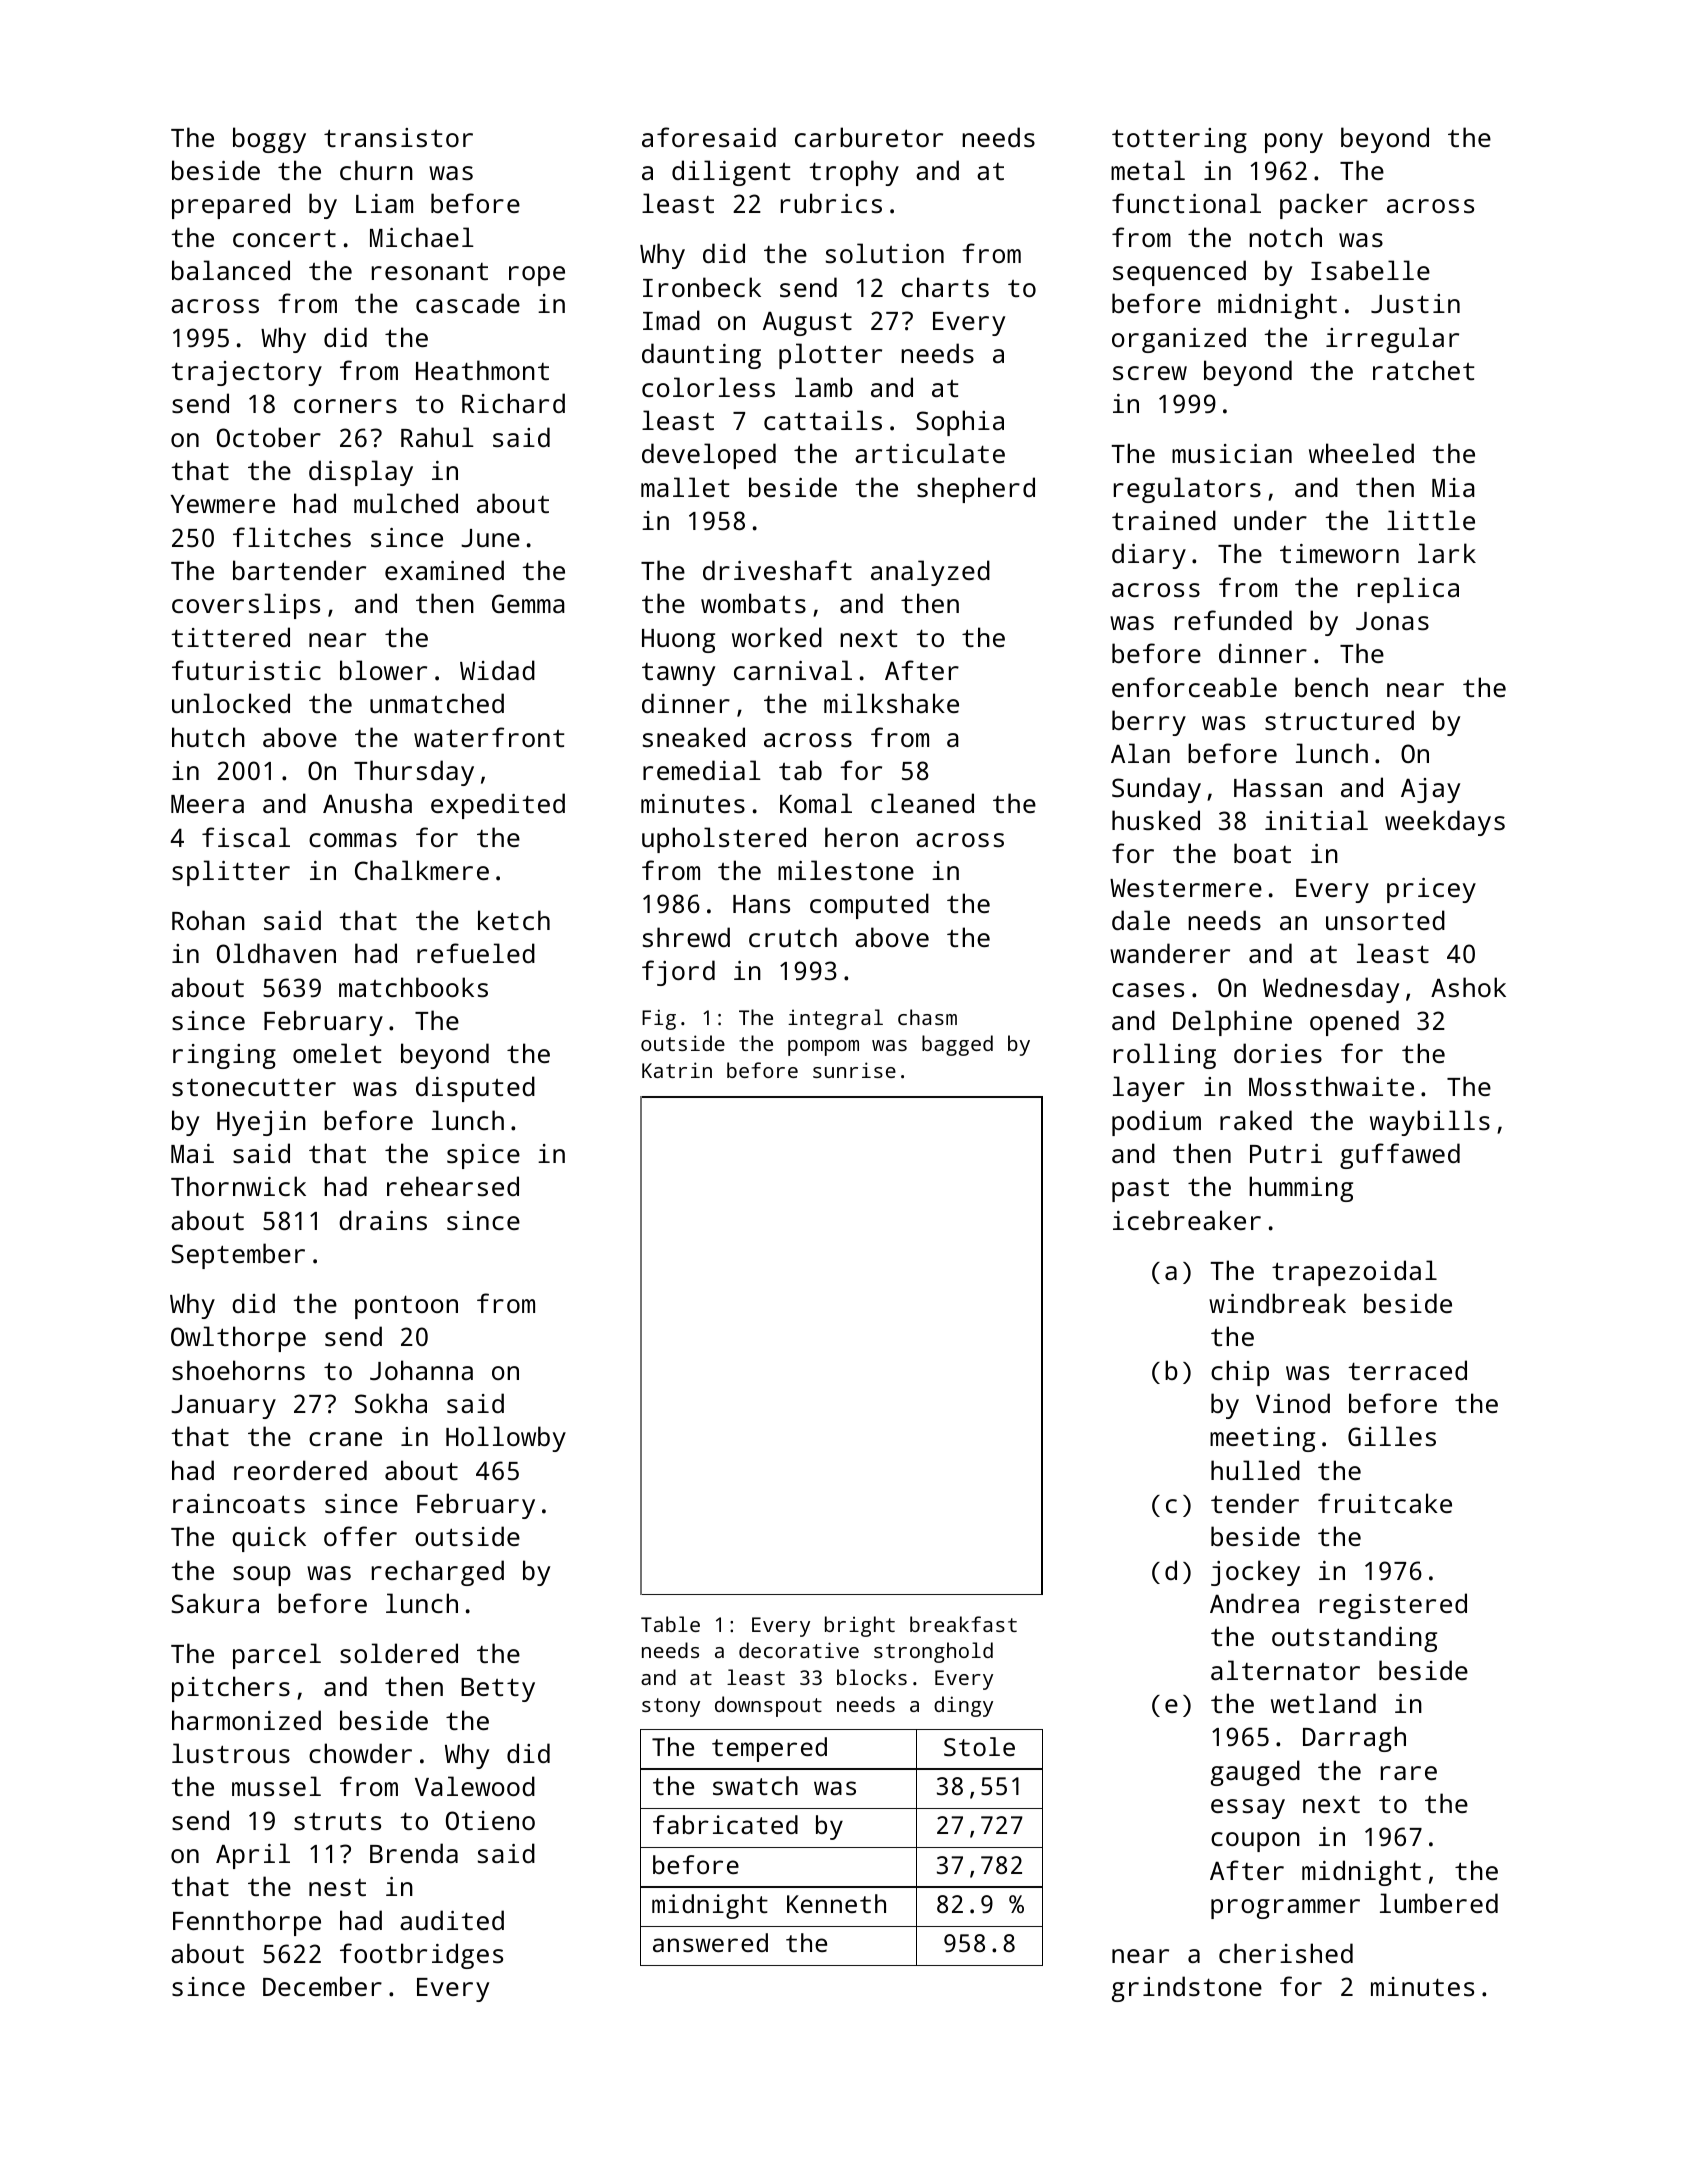  What do you see at coordinates (1331, 687) in the screenshot?
I see `bench` at bounding box center [1331, 687].
